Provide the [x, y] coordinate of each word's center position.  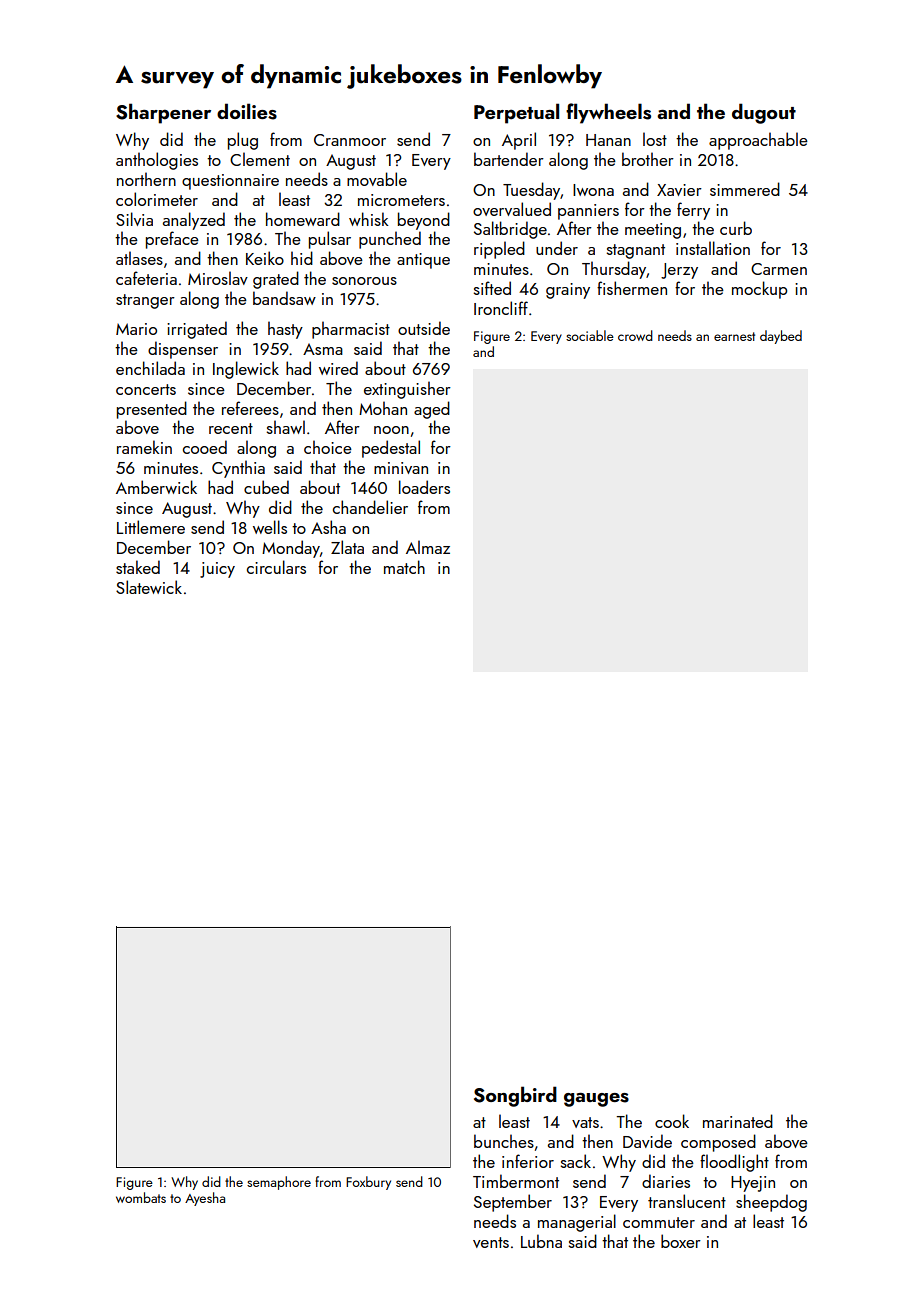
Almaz [428, 547]
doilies [247, 111]
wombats [141, 1197]
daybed [781, 337]
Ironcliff [501, 308]
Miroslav [218, 278]
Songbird [515, 1096]
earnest [734, 336]
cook [672, 1121]
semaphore [279, 1183]
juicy [217, 570]
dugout [764, 113]
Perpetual [516, 113]
